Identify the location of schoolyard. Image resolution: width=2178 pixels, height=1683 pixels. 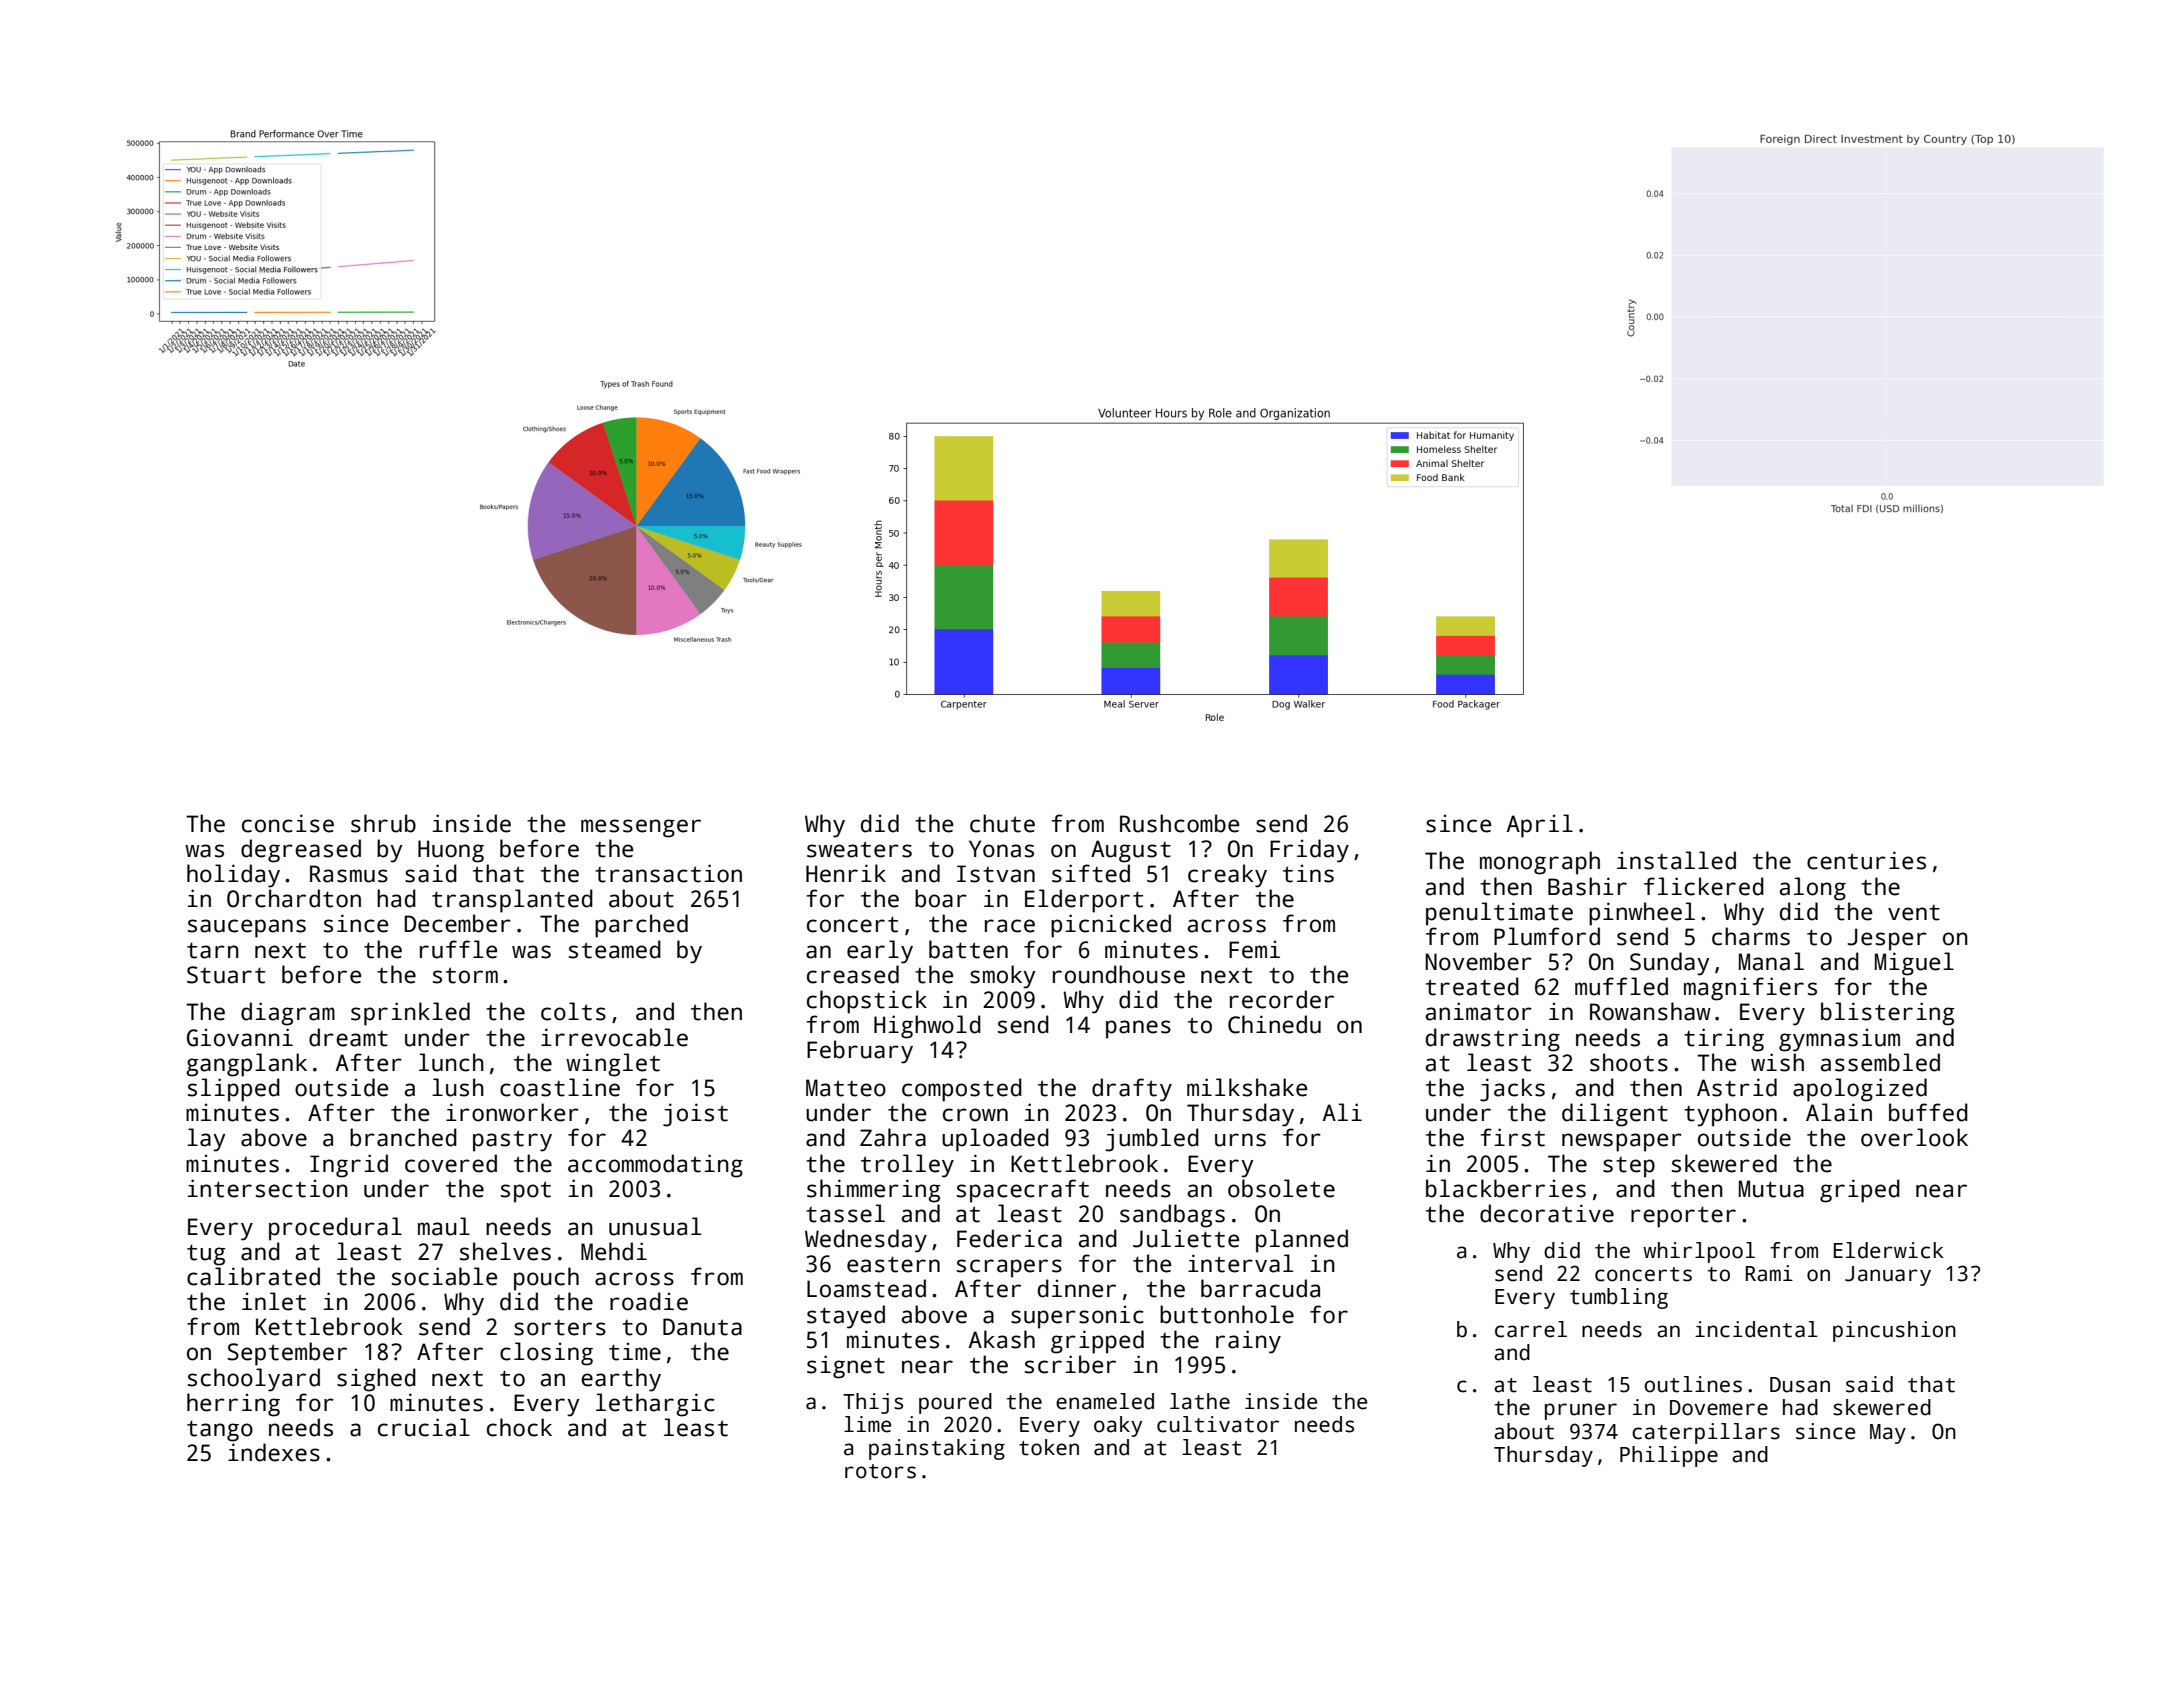
(254, 1380).
